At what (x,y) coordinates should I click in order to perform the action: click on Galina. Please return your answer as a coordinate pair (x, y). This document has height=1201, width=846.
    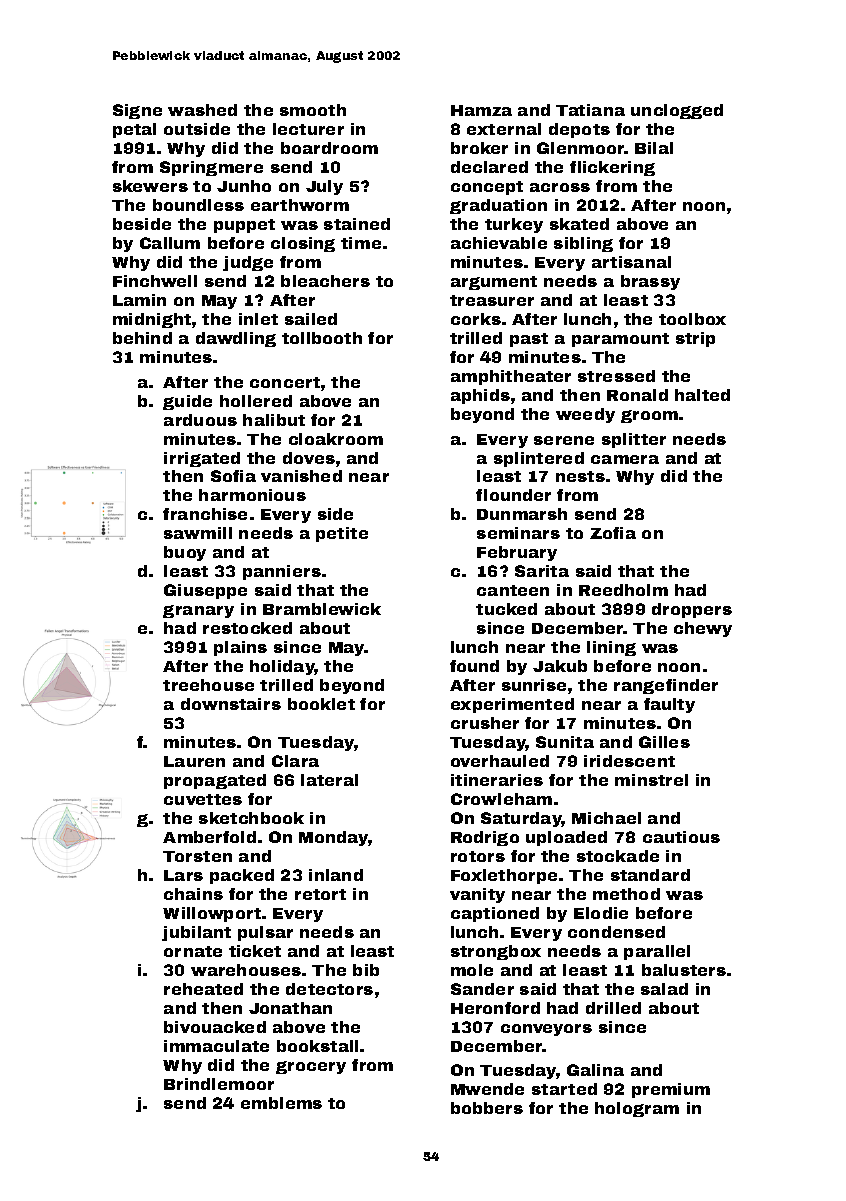
    Looking at the image, I should click on (595, 1070).
